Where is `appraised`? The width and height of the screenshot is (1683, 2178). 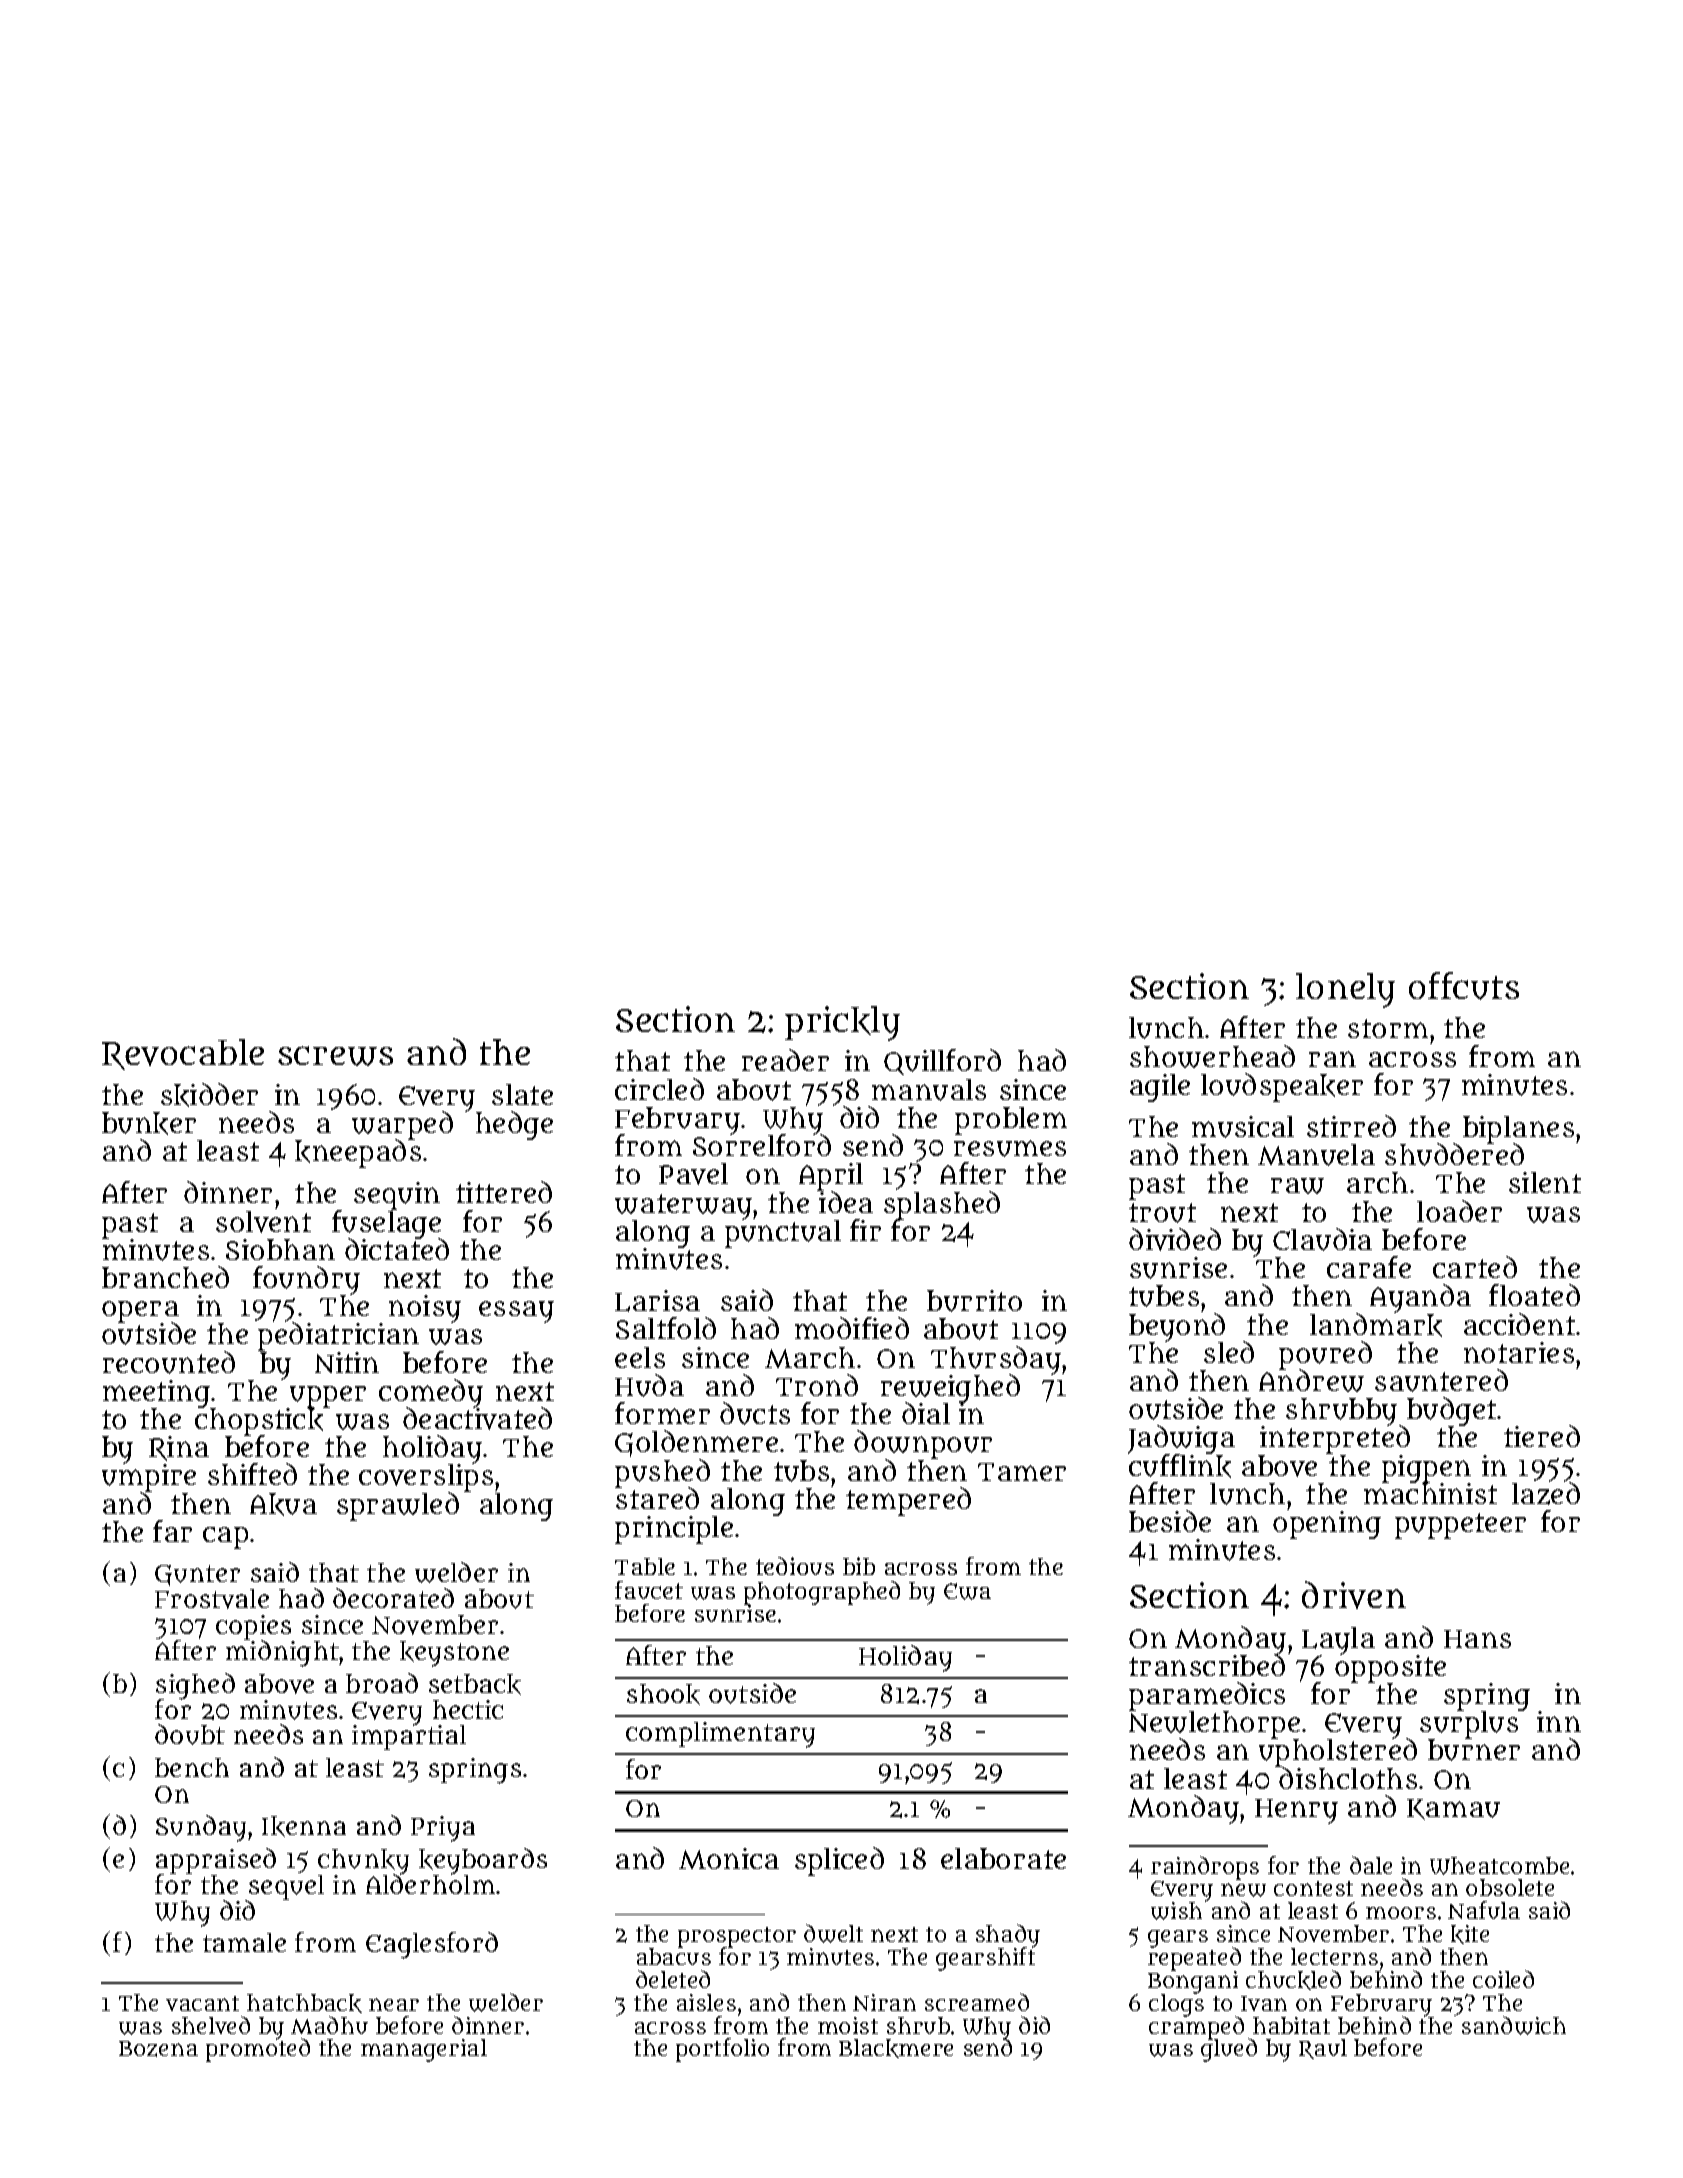 appraised is located at coordinates (216, 1861).
